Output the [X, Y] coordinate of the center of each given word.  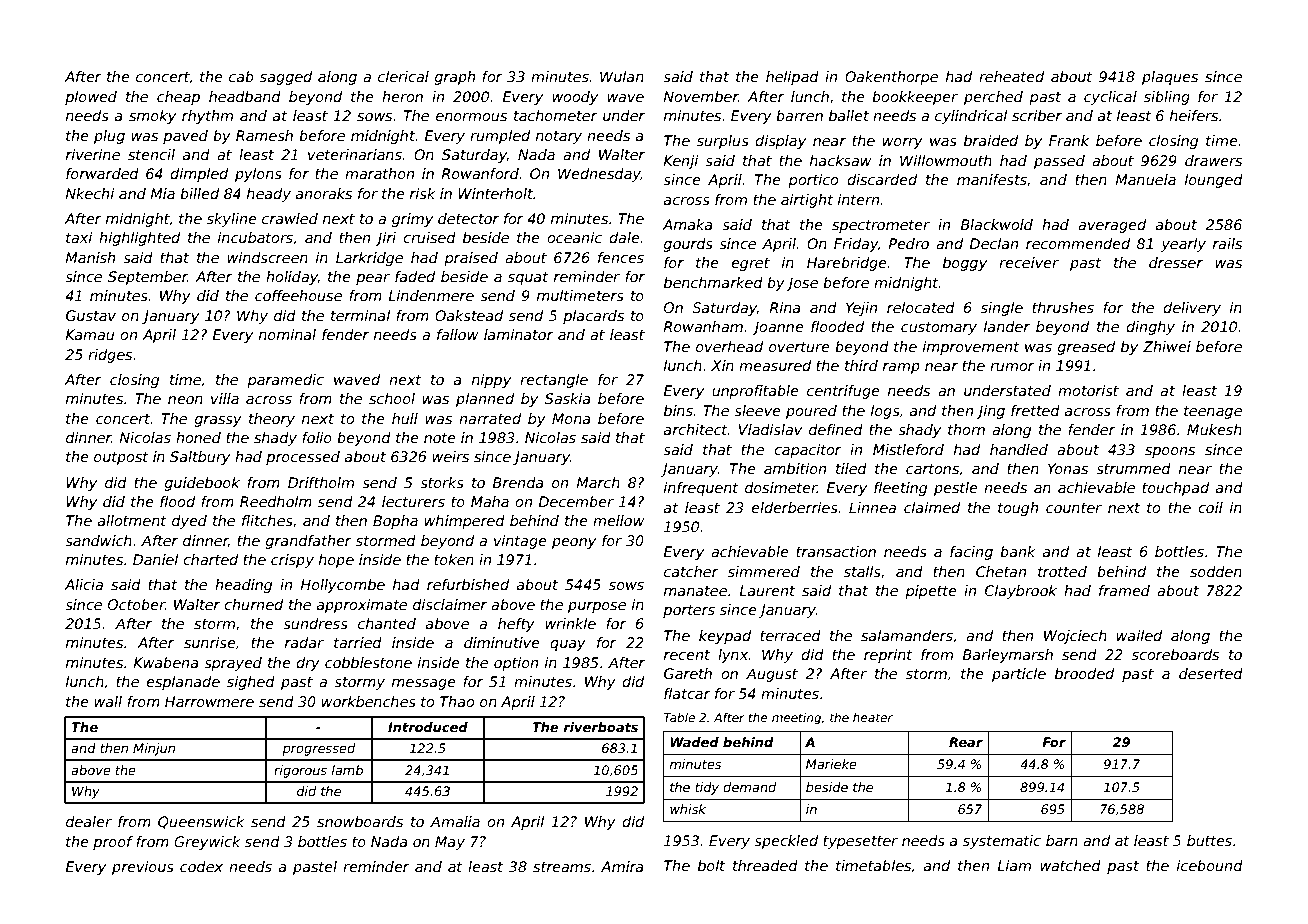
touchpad [1175, 489]
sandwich [98, 540]
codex [201, 866]
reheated [1011, 76]
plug [109, 137]
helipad [792, 78]
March [598, 482]
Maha [490, 501]
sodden [1216, 571]
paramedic [285, 381]
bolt [711, 865]
